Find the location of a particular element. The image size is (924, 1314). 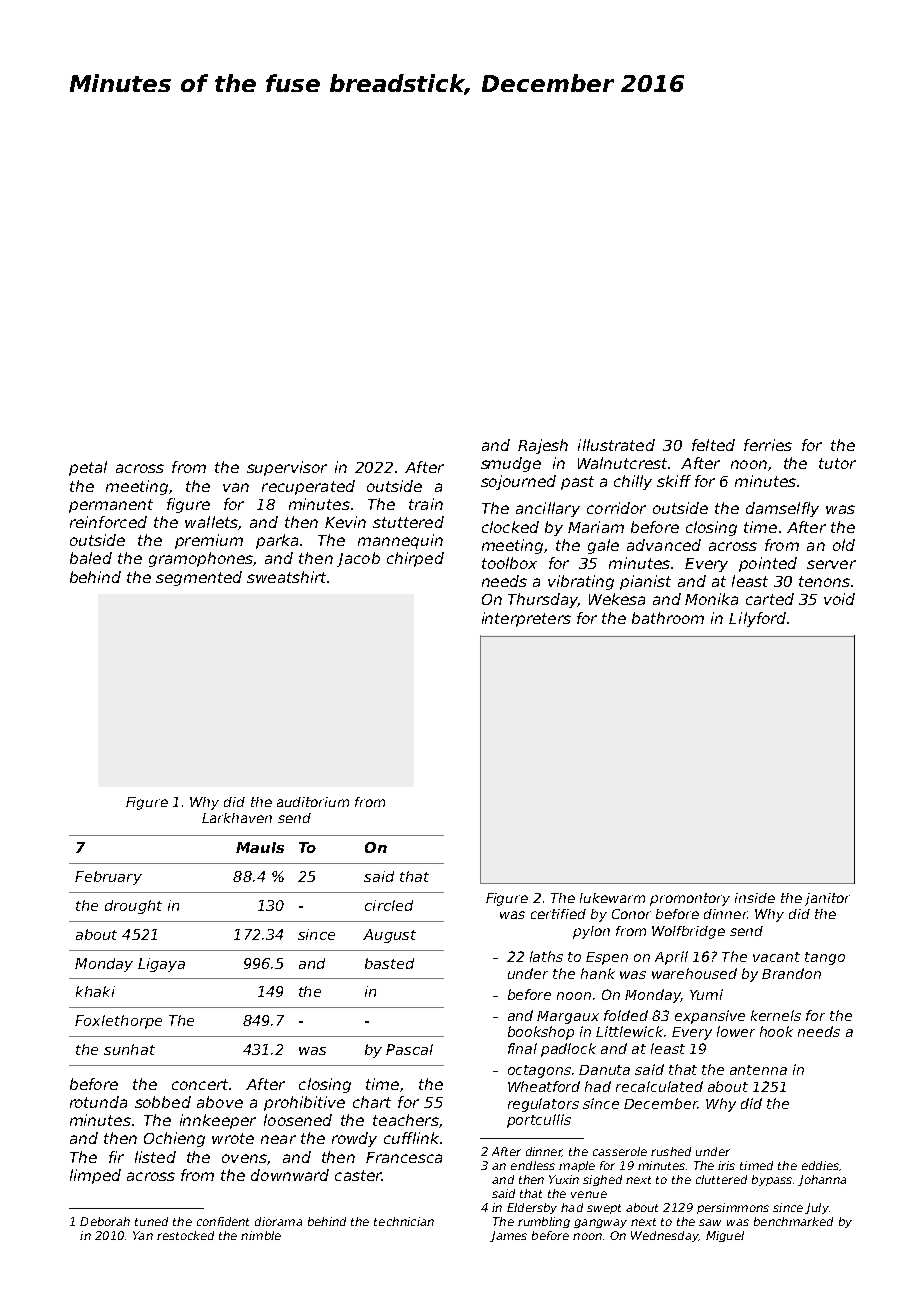

Yumi is located at coordinates (706, 994).
